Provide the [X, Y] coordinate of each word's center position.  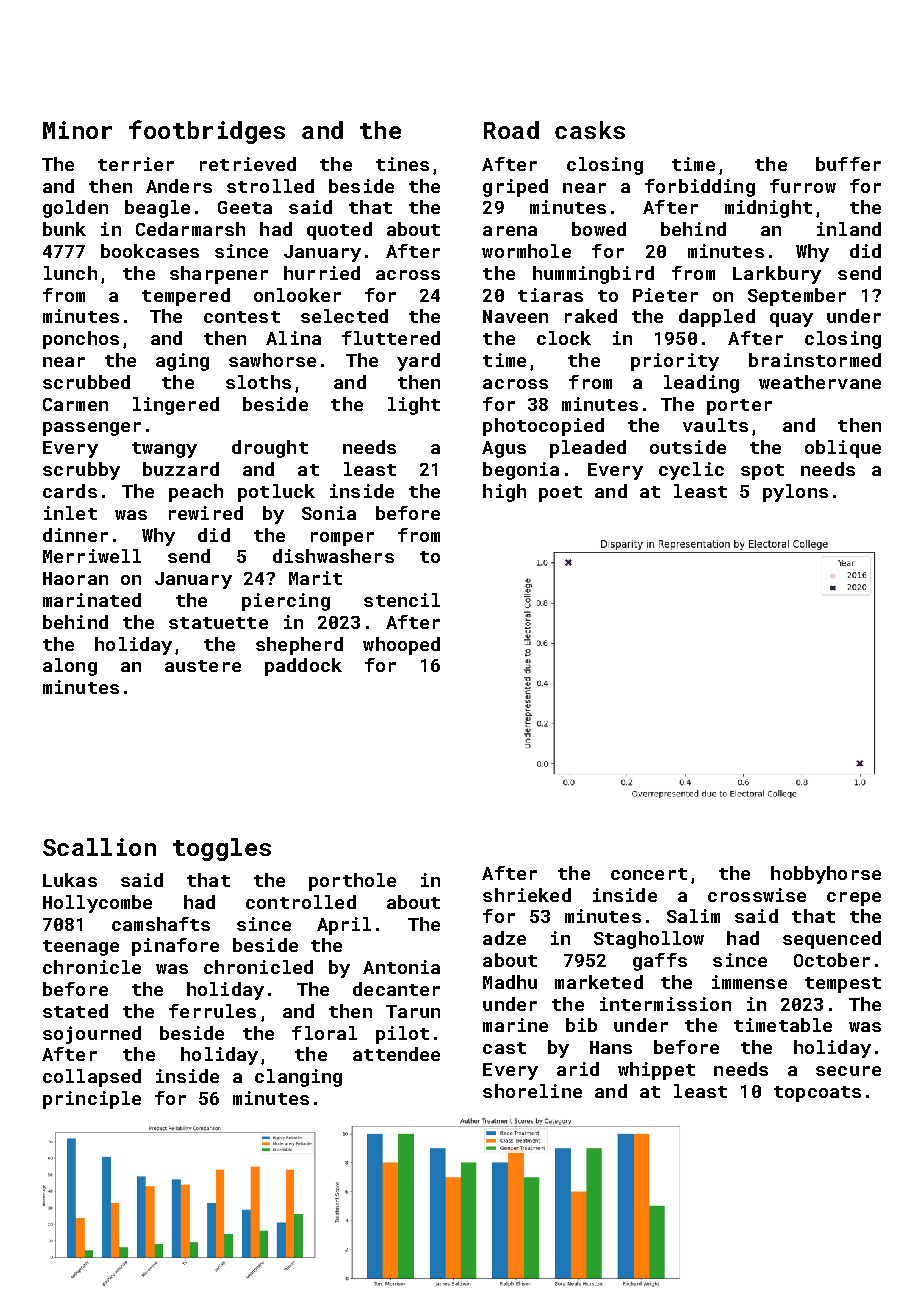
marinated [92, 600]
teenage [81, 948]
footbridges [207, 132]
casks [590, 130]
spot [762, 472]
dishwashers [333, 556]
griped [515, 188]
